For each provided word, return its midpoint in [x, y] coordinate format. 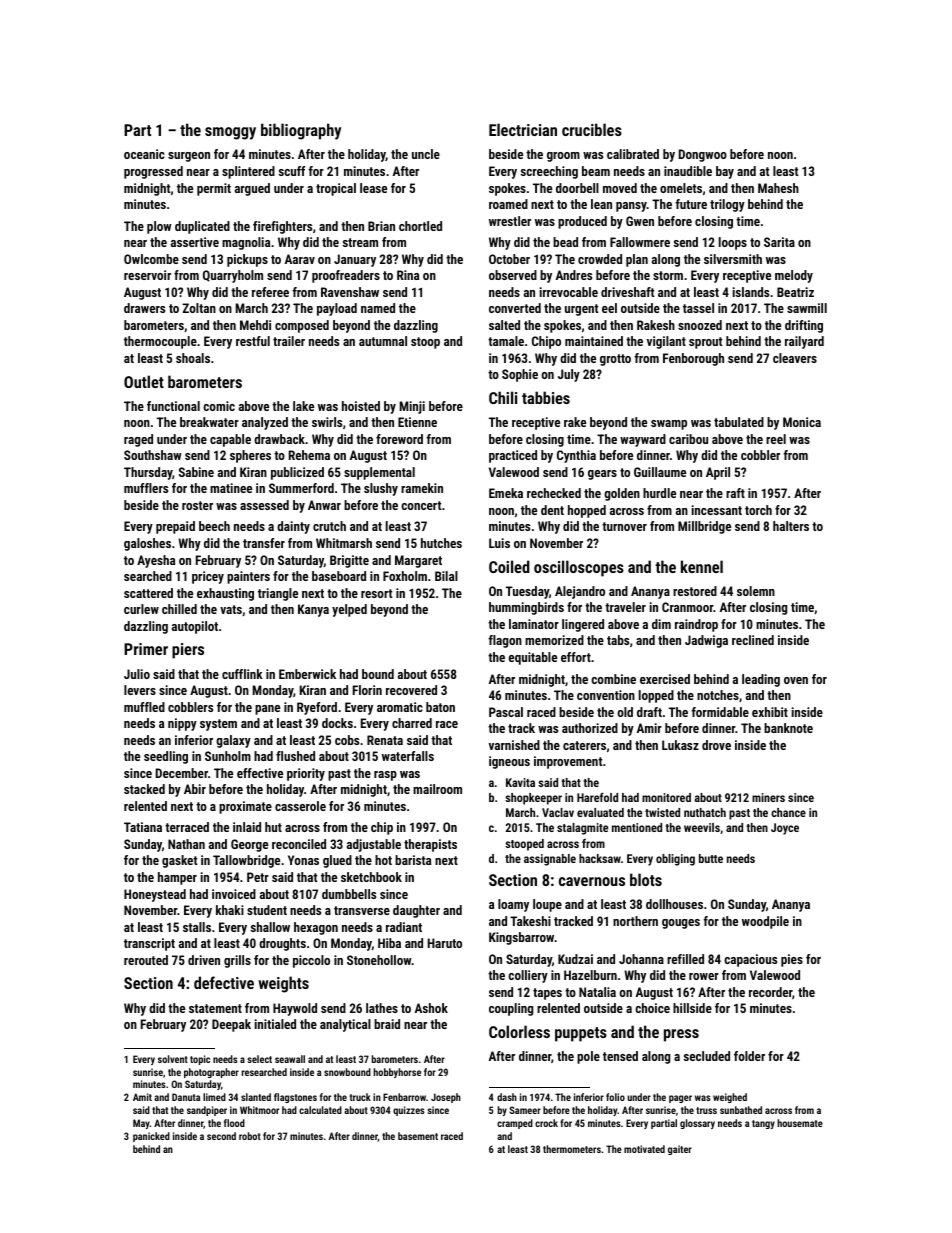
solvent [173, 1059]
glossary [697, 1124]
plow [159, 227]
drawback [279, 439]
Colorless [519, 1031]
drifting [804, 326]
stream [360, 242]
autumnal [383, 341]
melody [794, 276]
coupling [511, 1009]
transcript [149, 944]
